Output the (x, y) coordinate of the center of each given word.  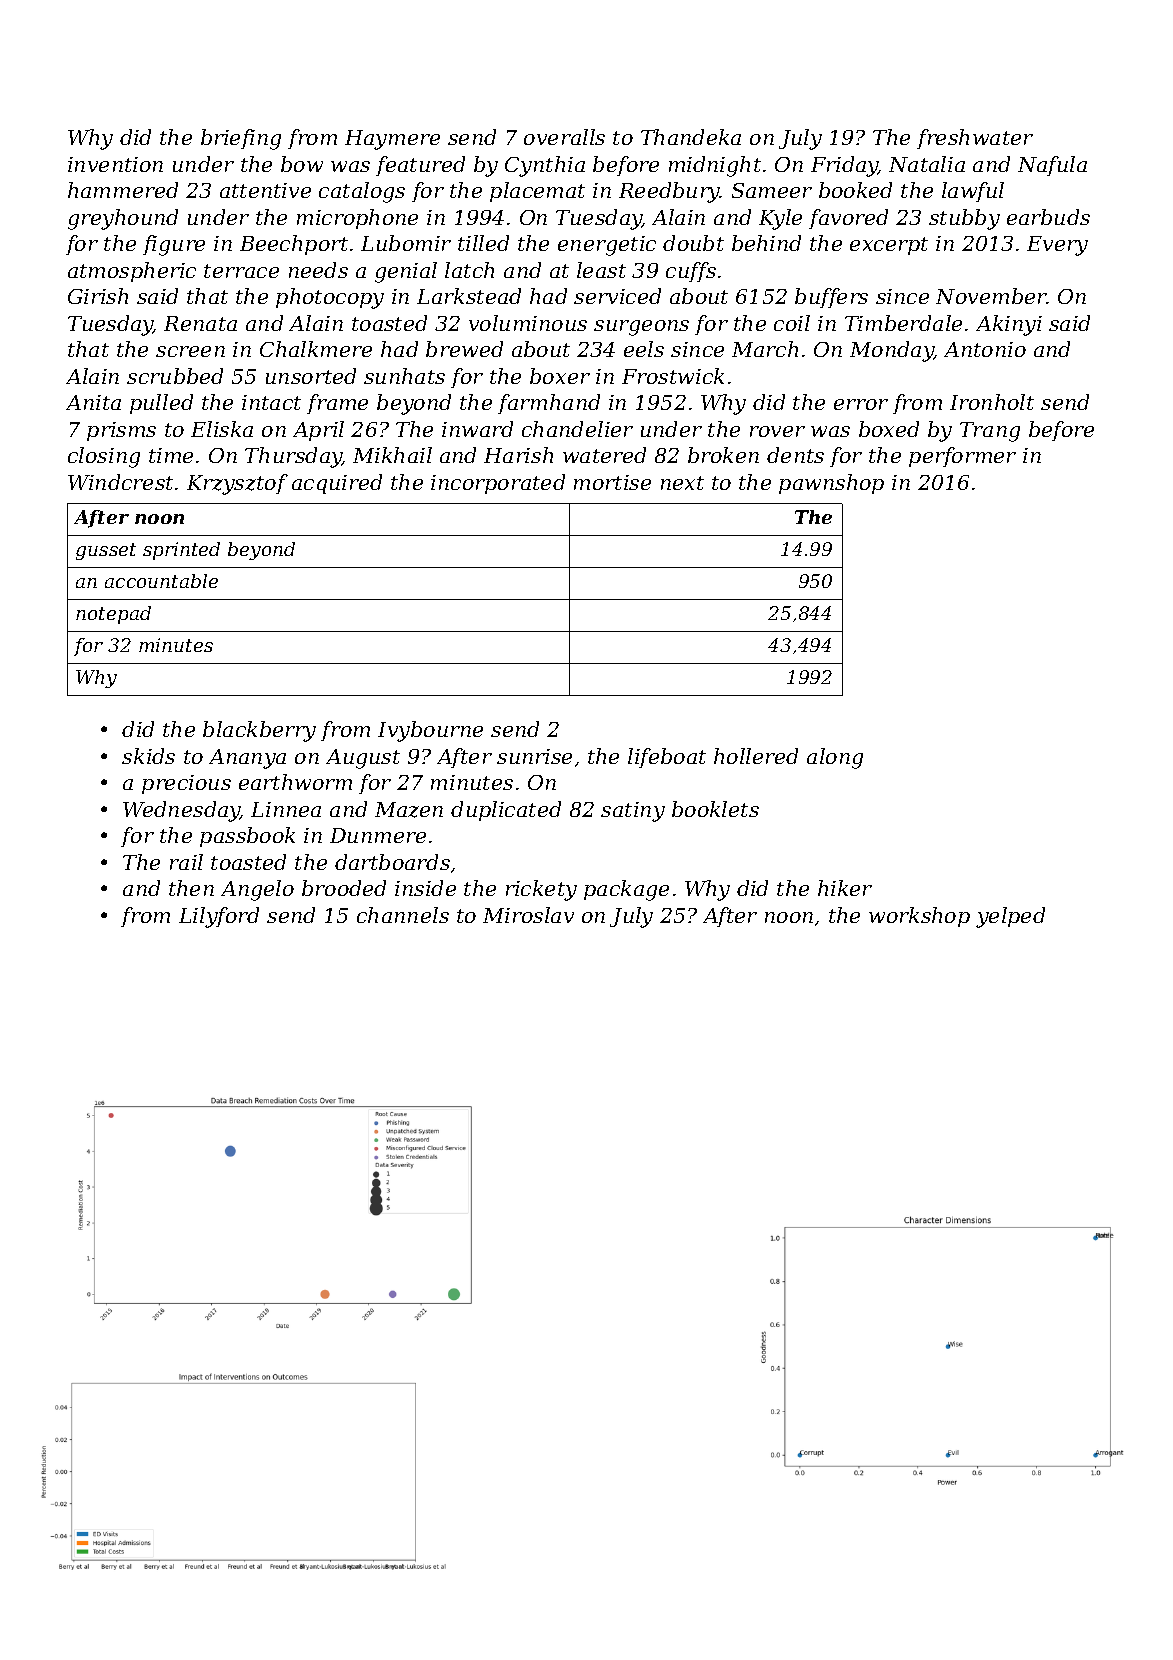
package (626, 890)
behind (766, 243)
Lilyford (219, 917)
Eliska (222, 429)
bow (302, 164)
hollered (756, 756)
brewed (464, 349)
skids (148, 756)
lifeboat (667, 758)
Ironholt (992, 402)
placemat (537, 192)
